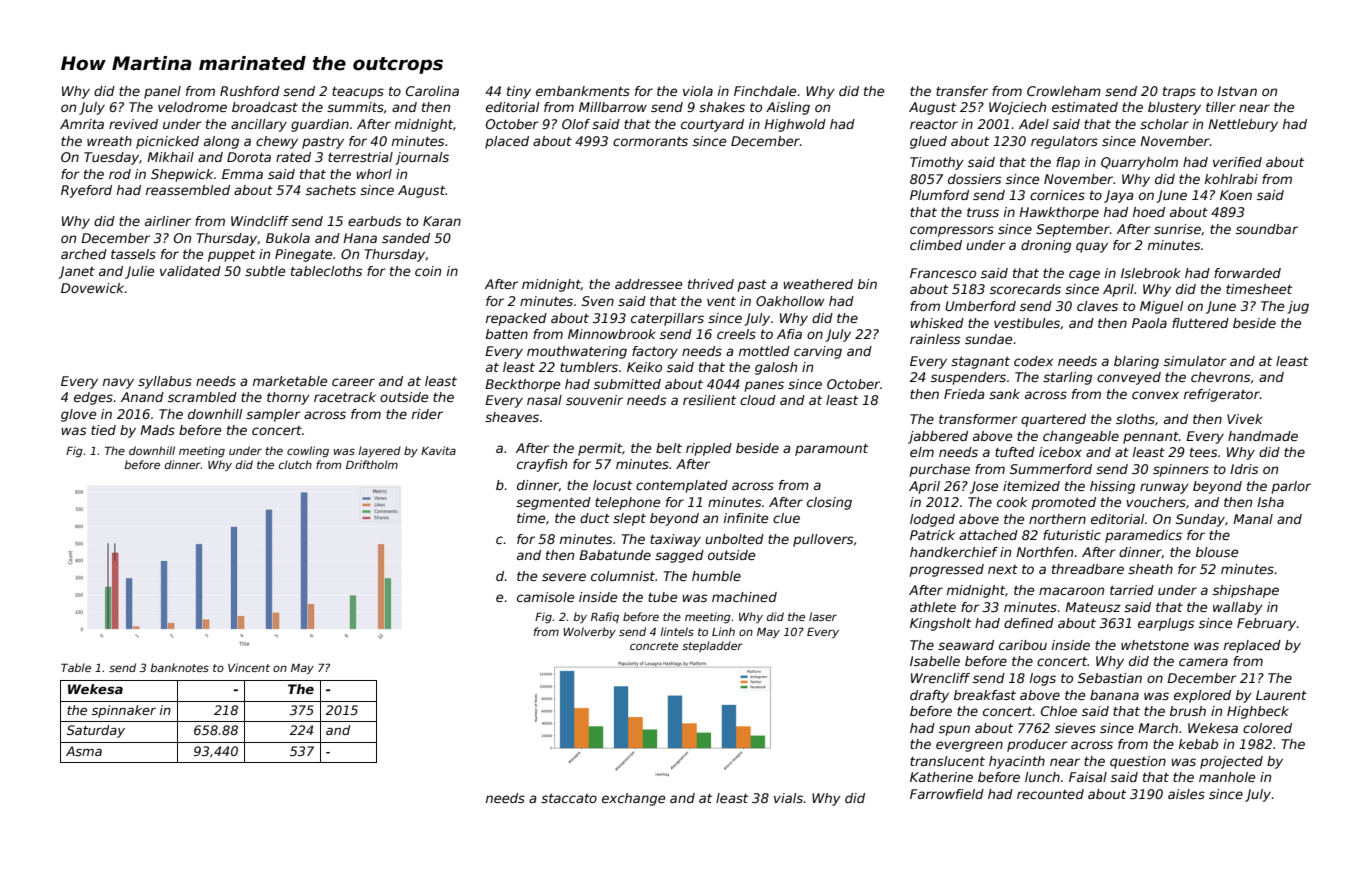 The image size is (1372, 887). Describe the element at coordinates (831, 450) in the document. I see `paramount` at that location.
